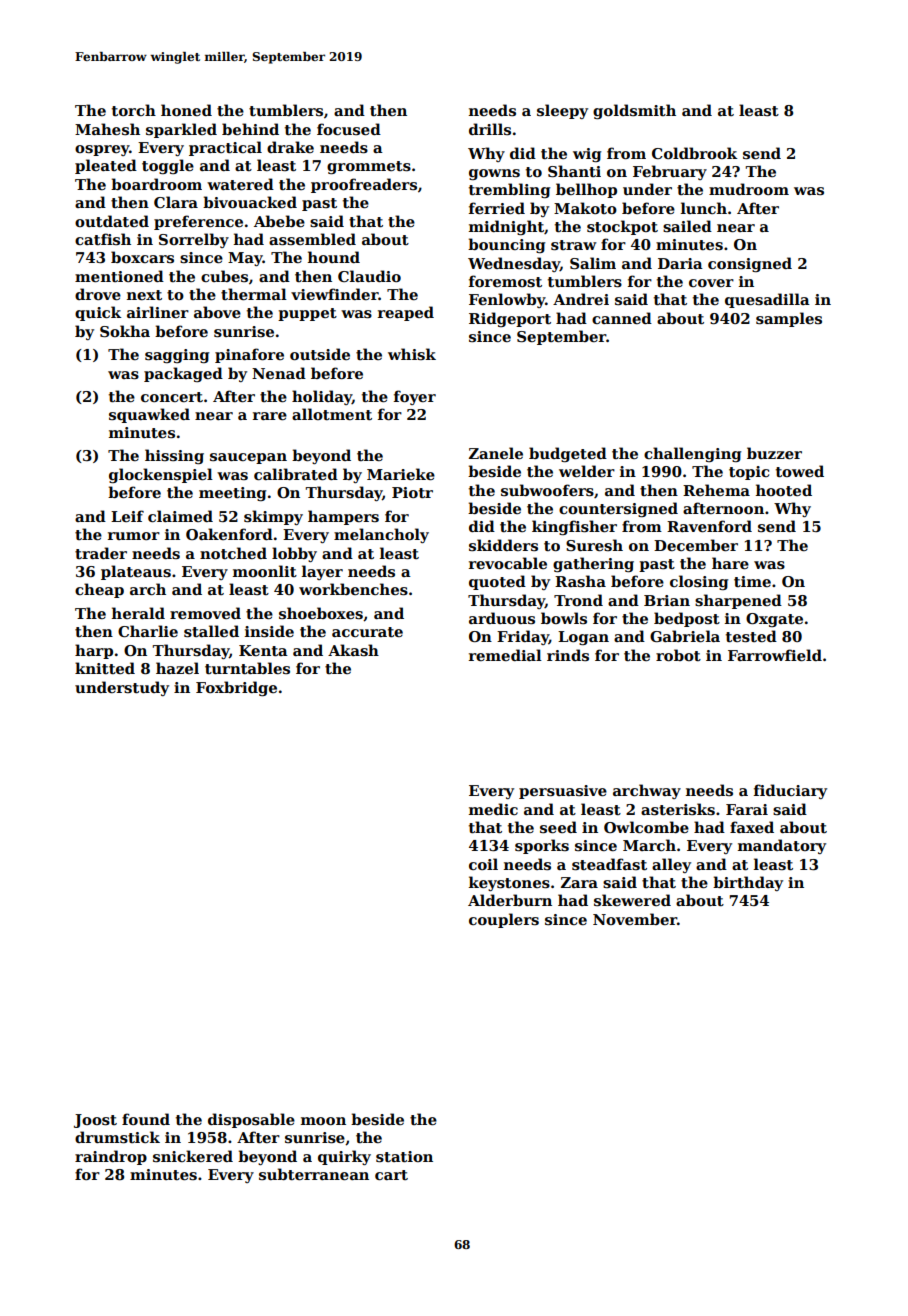 This image has height=1316, width=908. I want to click on hound, so click(334, 257).
